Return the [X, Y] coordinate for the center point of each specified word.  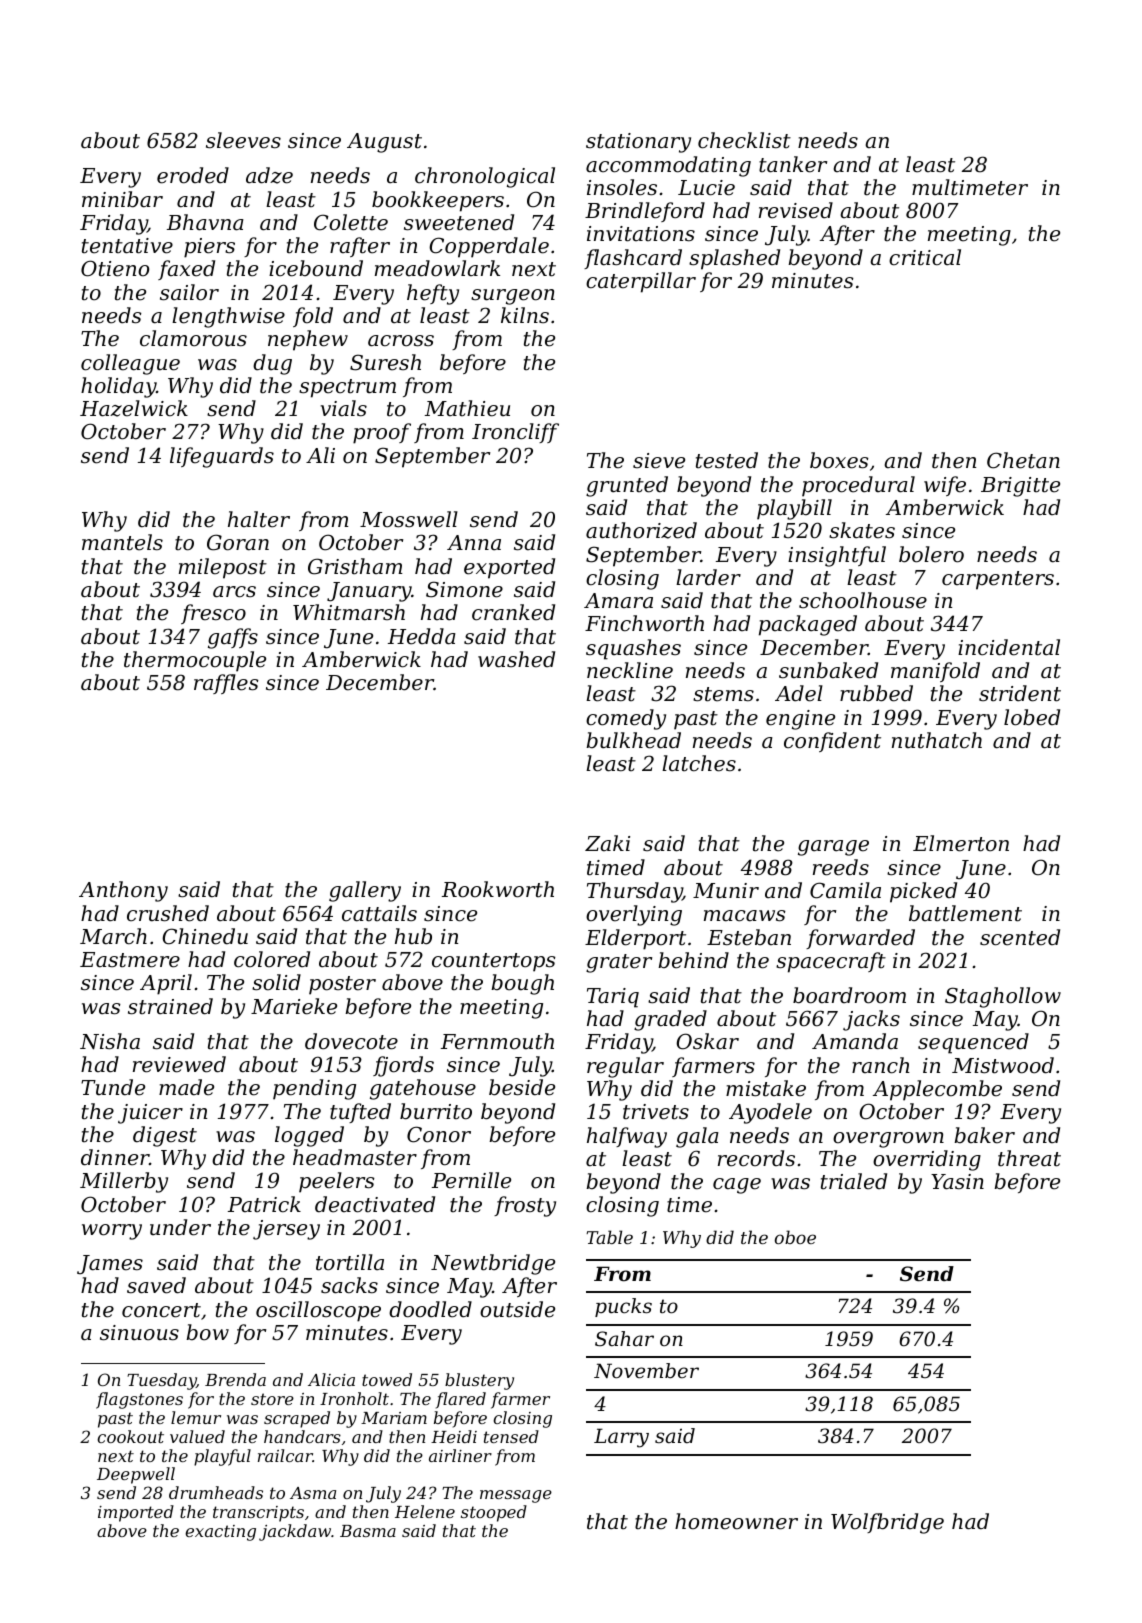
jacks [871, 1020]
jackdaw [295, 1532]
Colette [351, 222]
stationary [638, 143]
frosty [525, 1206]
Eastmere [130, 960]
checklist [744, 140]
